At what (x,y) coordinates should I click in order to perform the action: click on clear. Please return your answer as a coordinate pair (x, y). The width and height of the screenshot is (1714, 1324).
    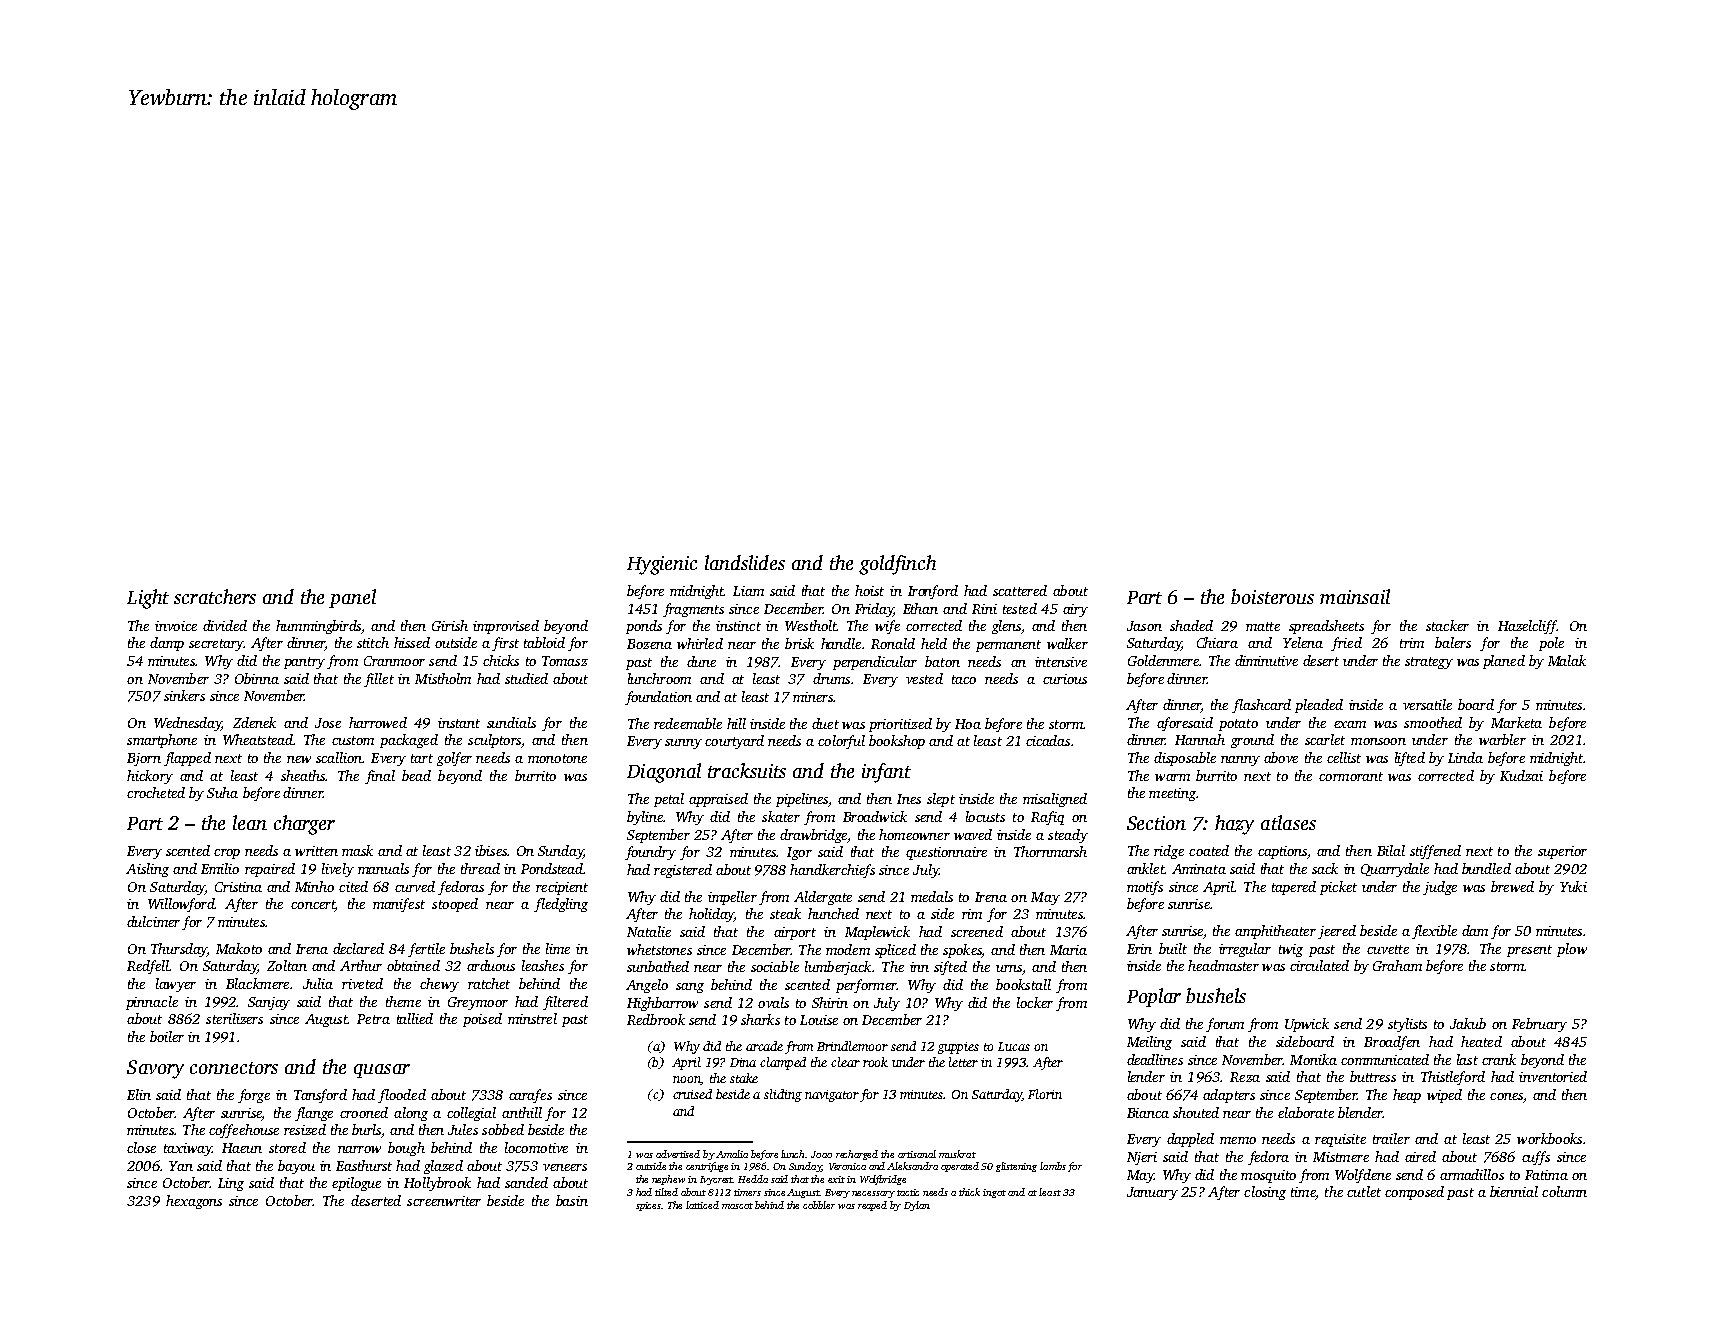
    Looking at the image, I should click on (845, 1062).
